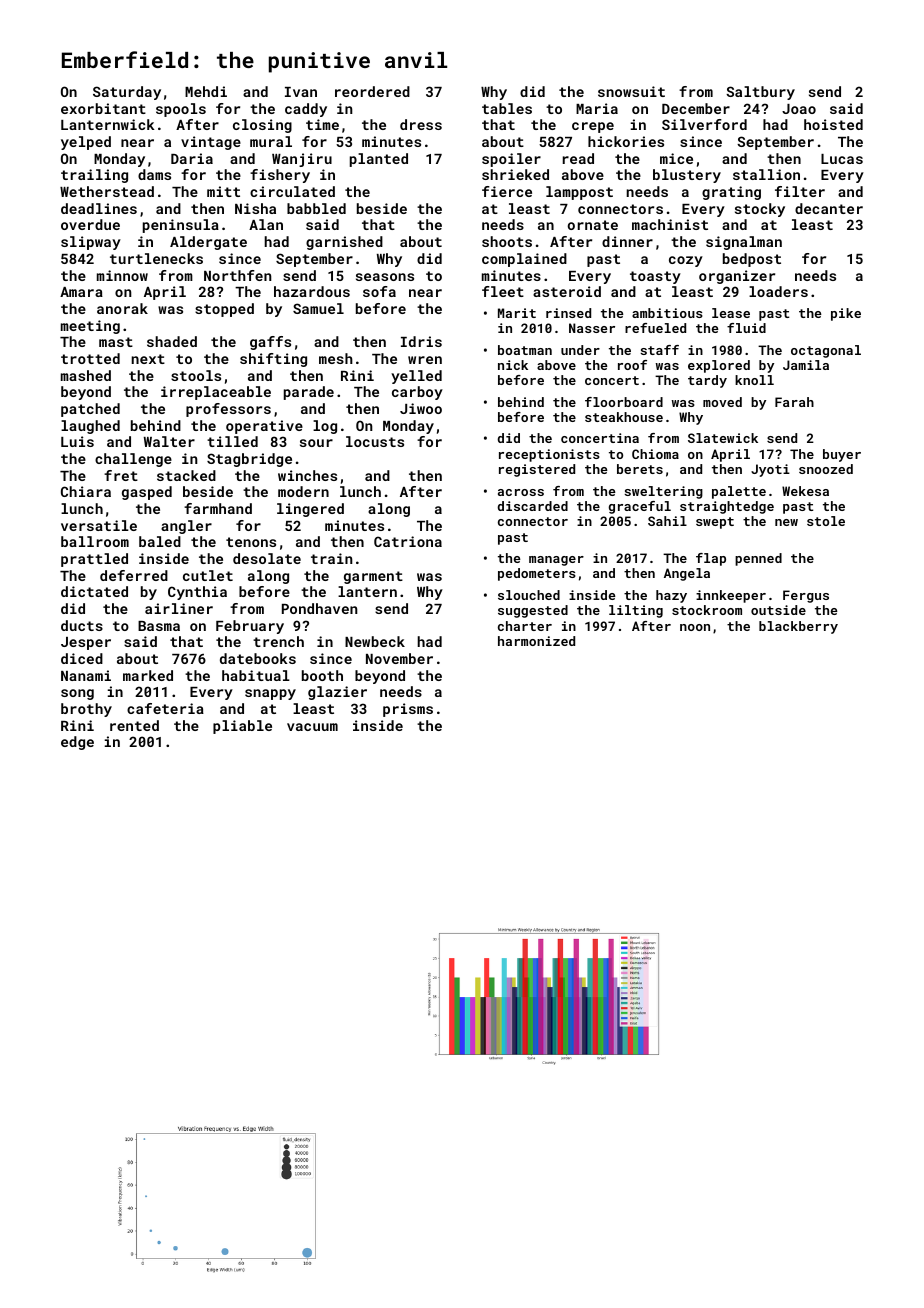 This image has height=1308, width=924. What do you see at coordinates (322, 124) in the image?
I see `time` at bounding box center [322, 124].
